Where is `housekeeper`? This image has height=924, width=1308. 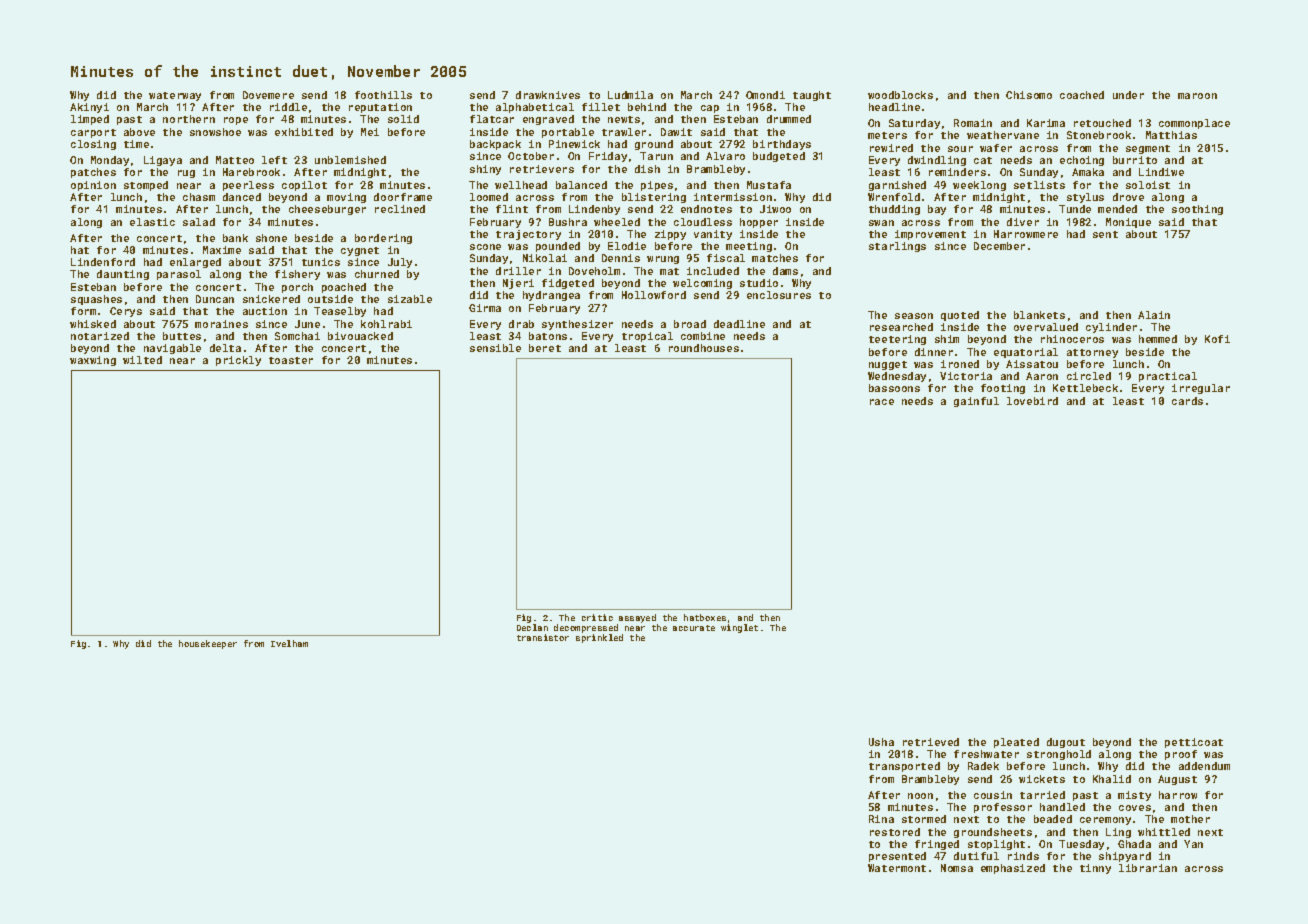
housekeeper is located at coordinates (208, 644).
